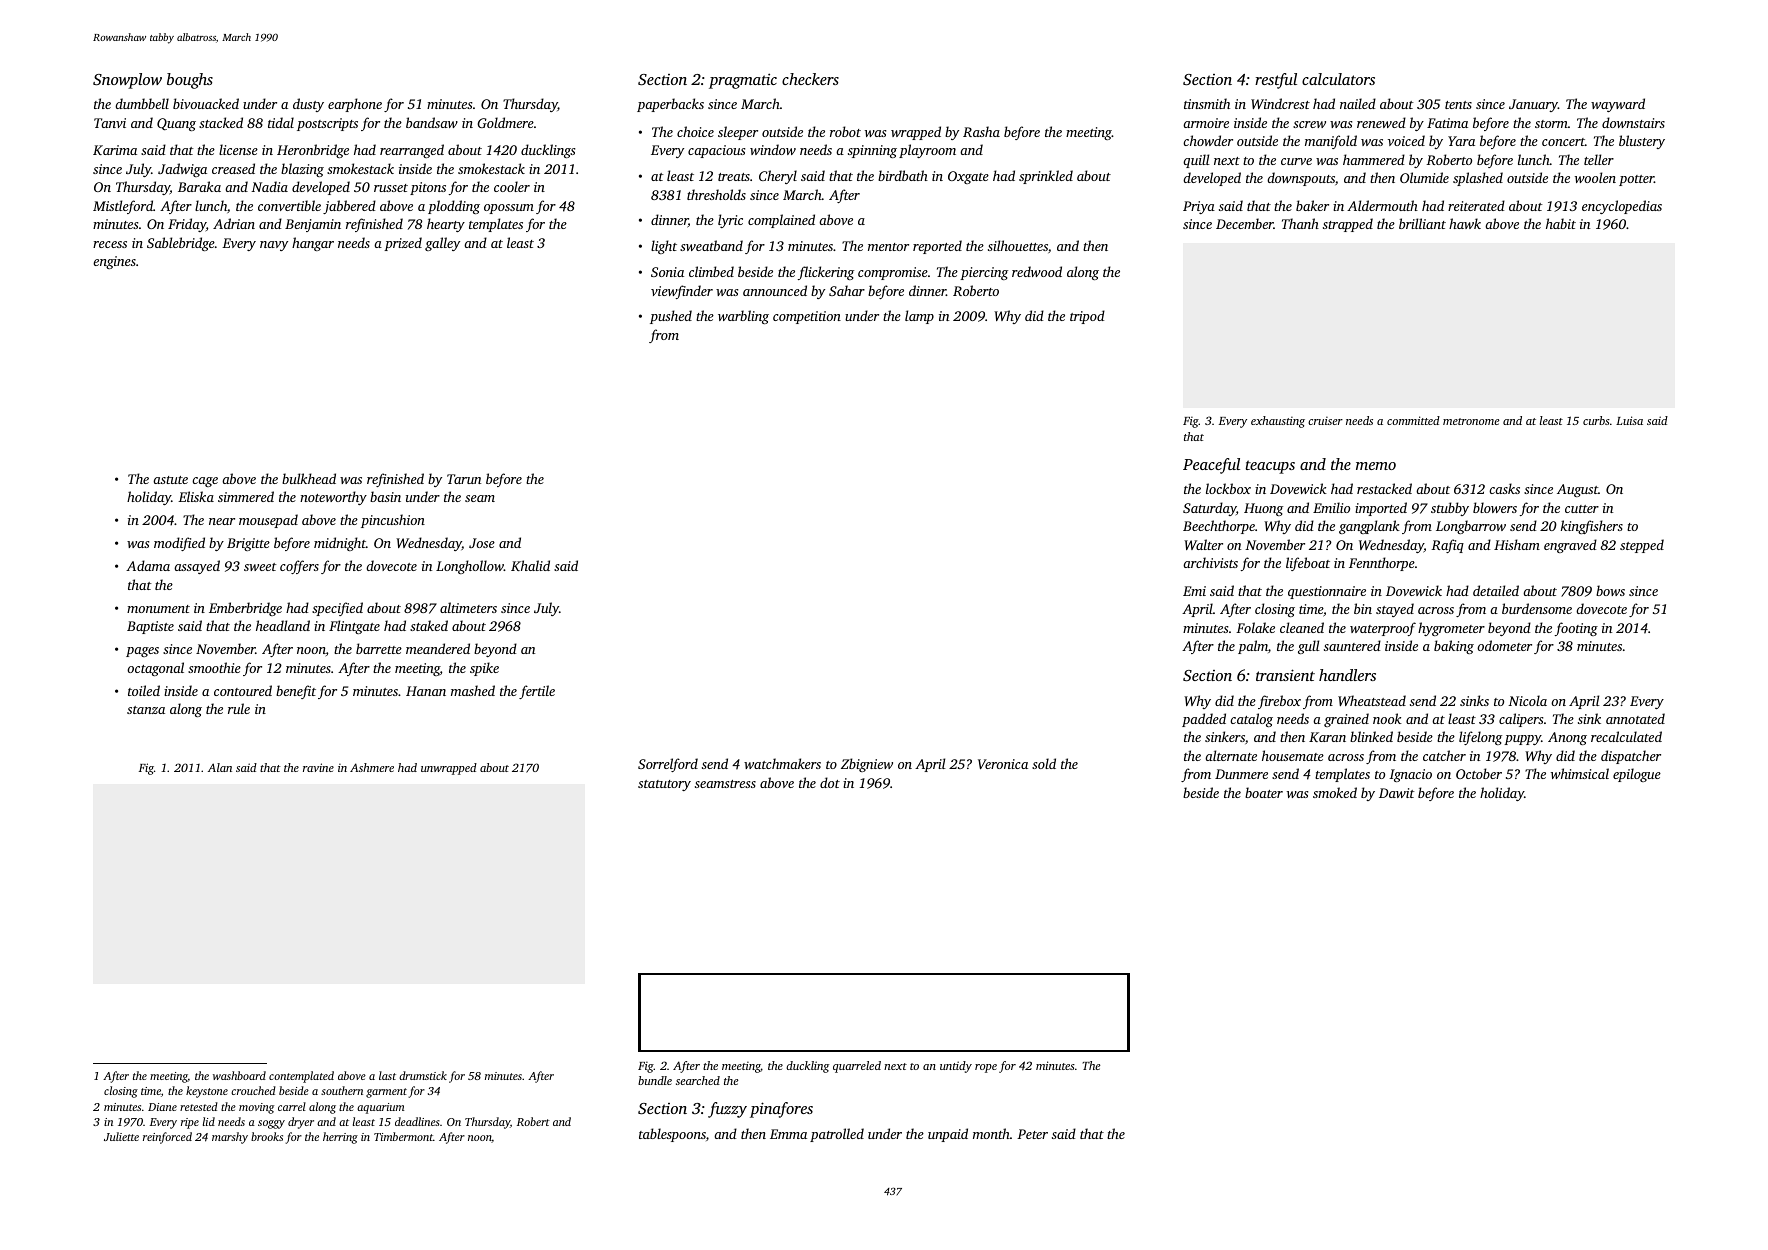 This screenshot has width=1768, height=1250. I want to click on statutory, so click(664, 785).
